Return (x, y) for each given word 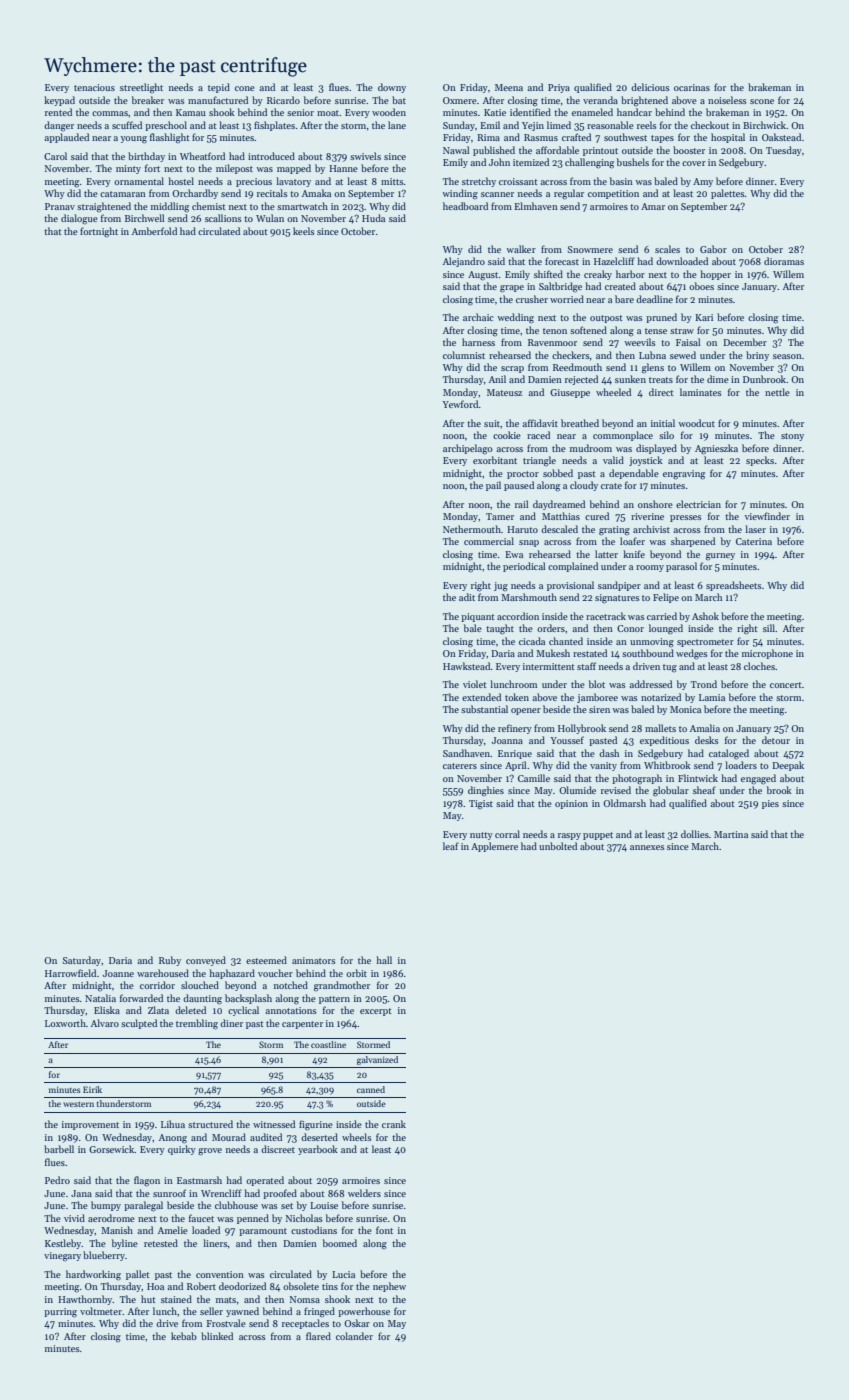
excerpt (376, 1012)
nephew (389, 1287)
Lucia (343, 1274)
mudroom (591, 448)
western (78, 1104)
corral (507, 834)
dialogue (79, 219)
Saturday (82, 961)
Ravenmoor (552, 342)
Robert (201, 1286)
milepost (234, 169)
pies (770, 804)
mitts (392, 181)
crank (394, 1124)
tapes (662, 139)
